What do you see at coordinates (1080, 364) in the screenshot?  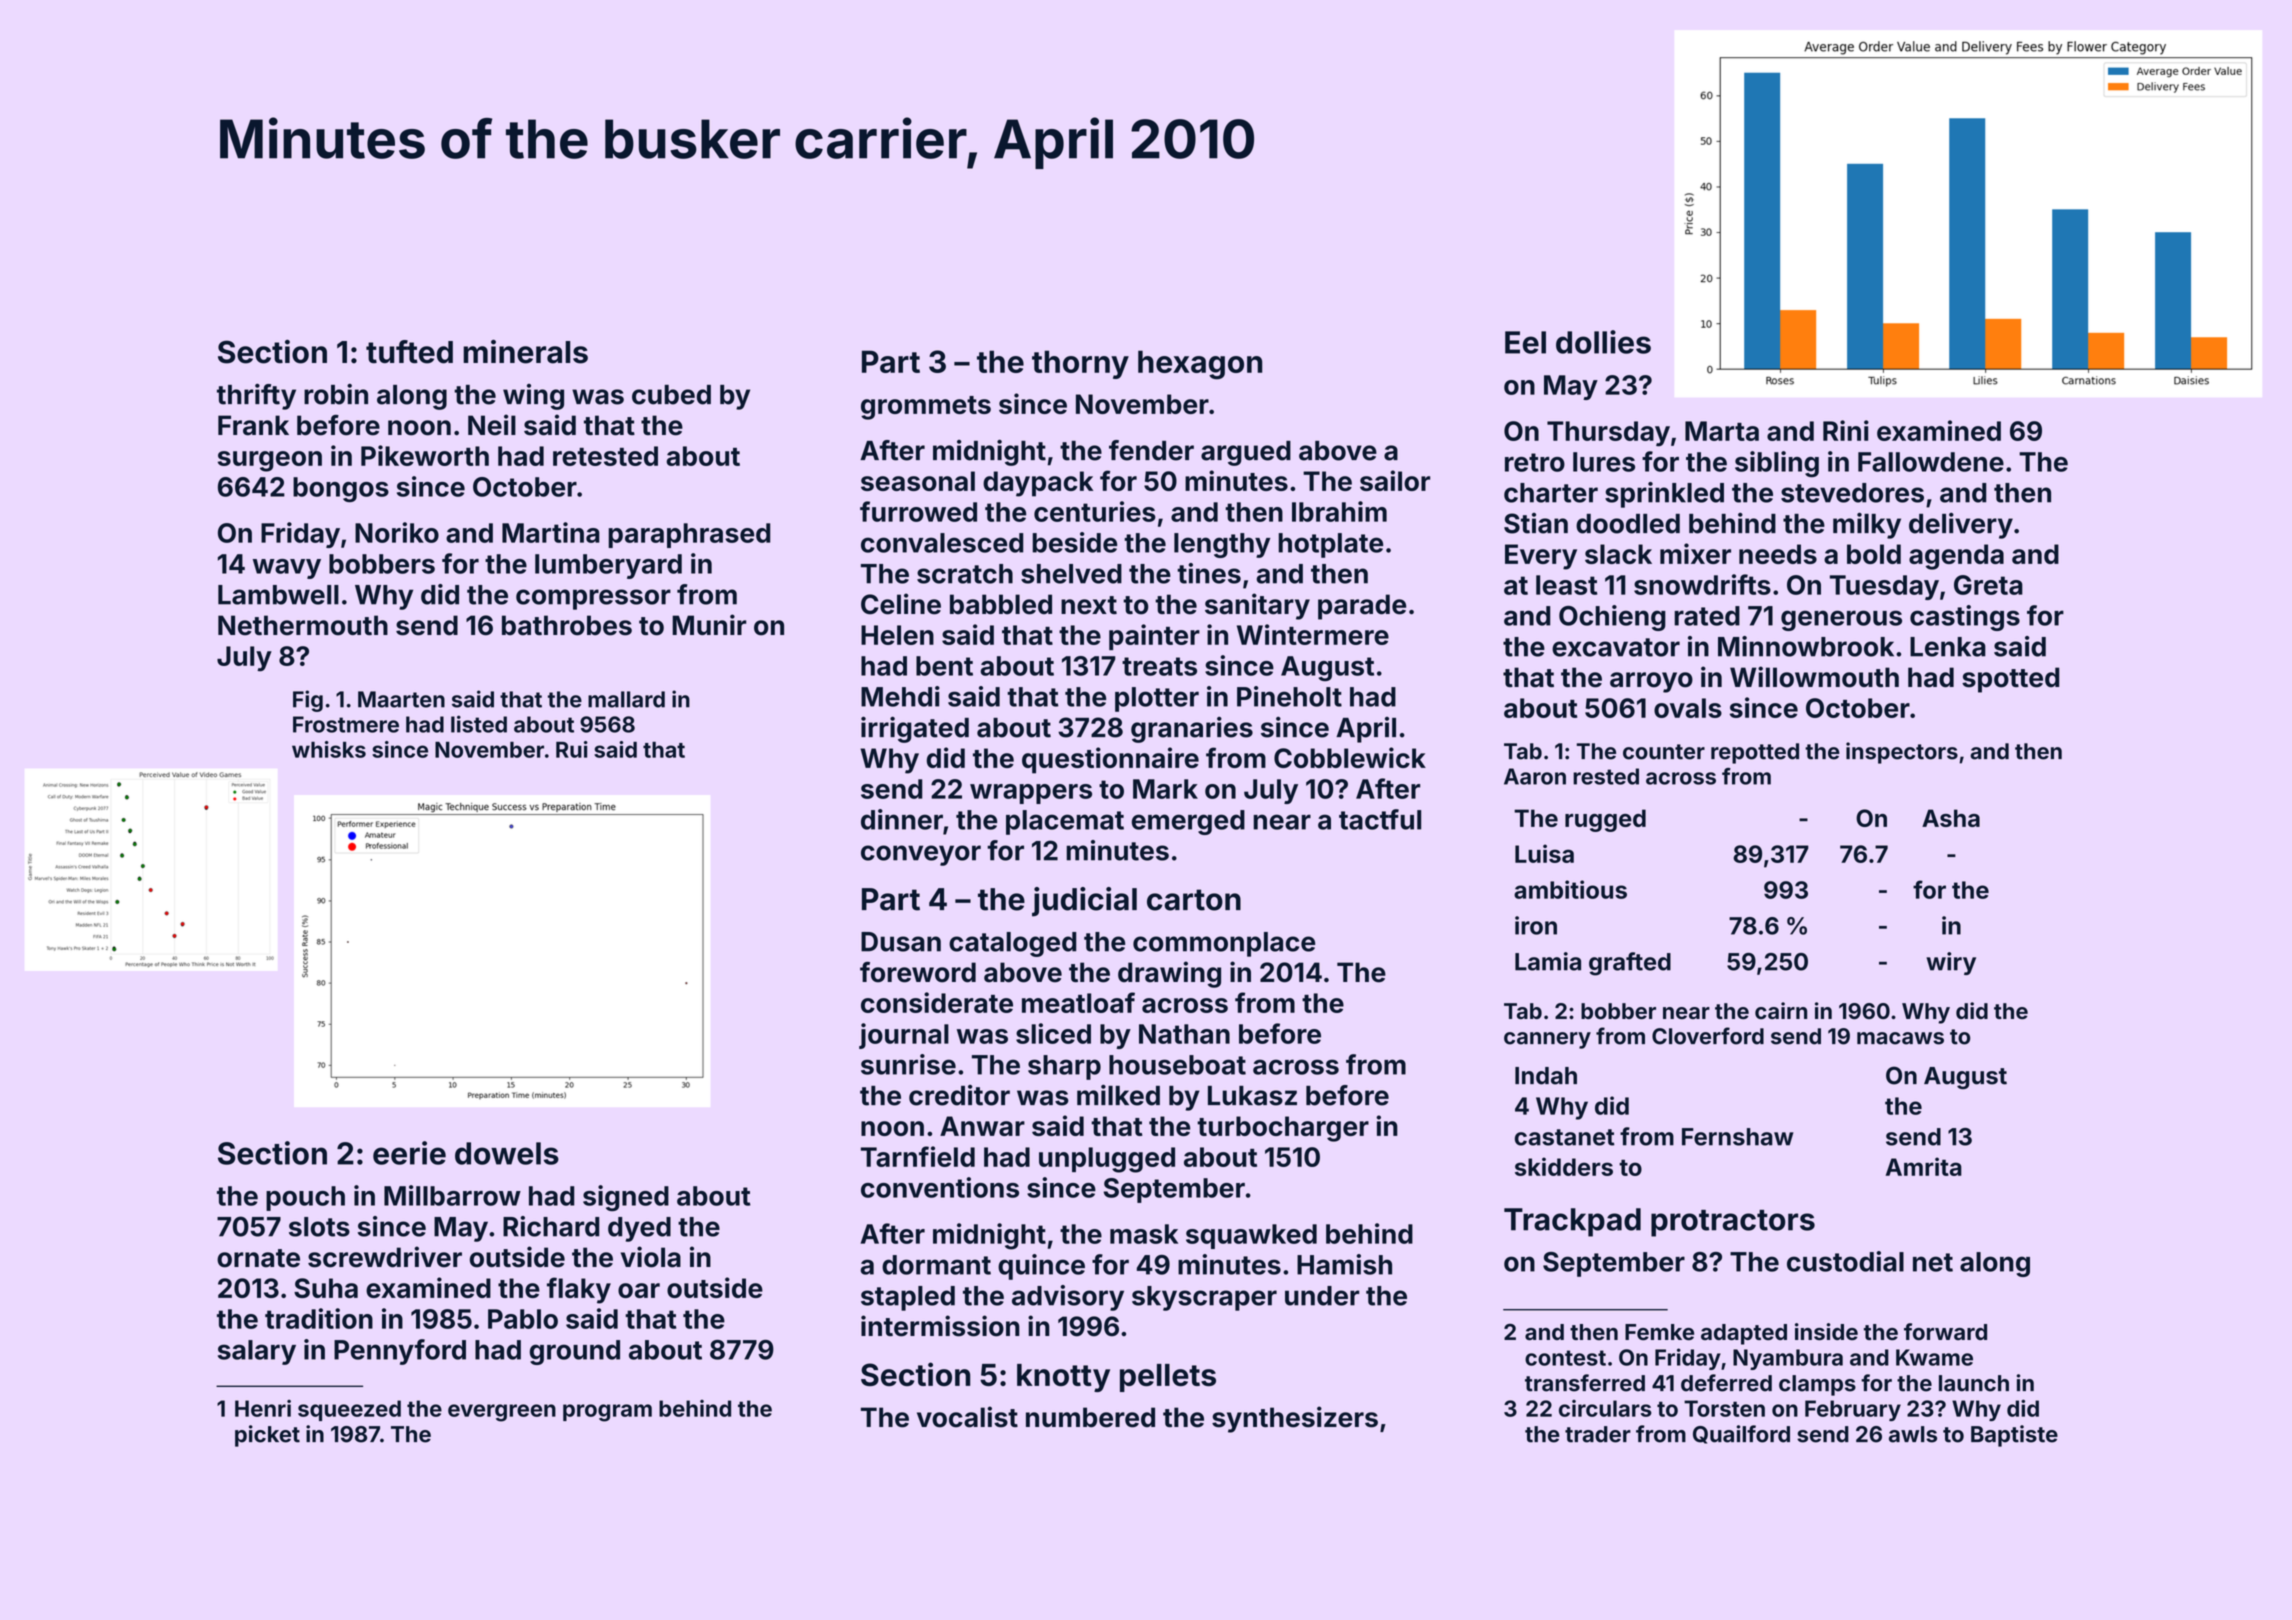 I see `thorny` at bounding box center [1080, 364].
